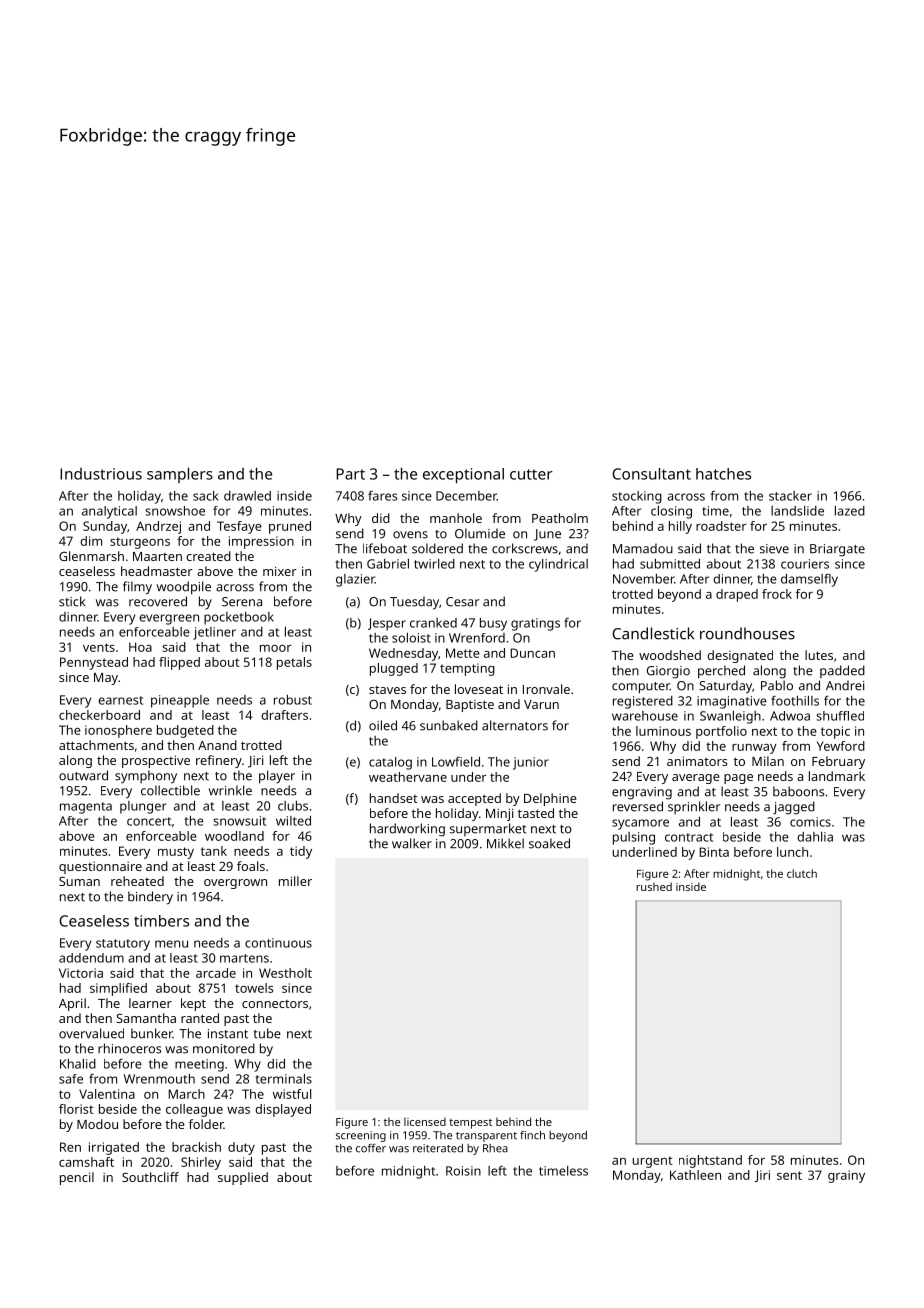 The height and width of the screenshot is (1308, 924). What do you see at coordinates (837, 550) in the screenshot?
I see `Briargate` at bounding box center [837, 550].
